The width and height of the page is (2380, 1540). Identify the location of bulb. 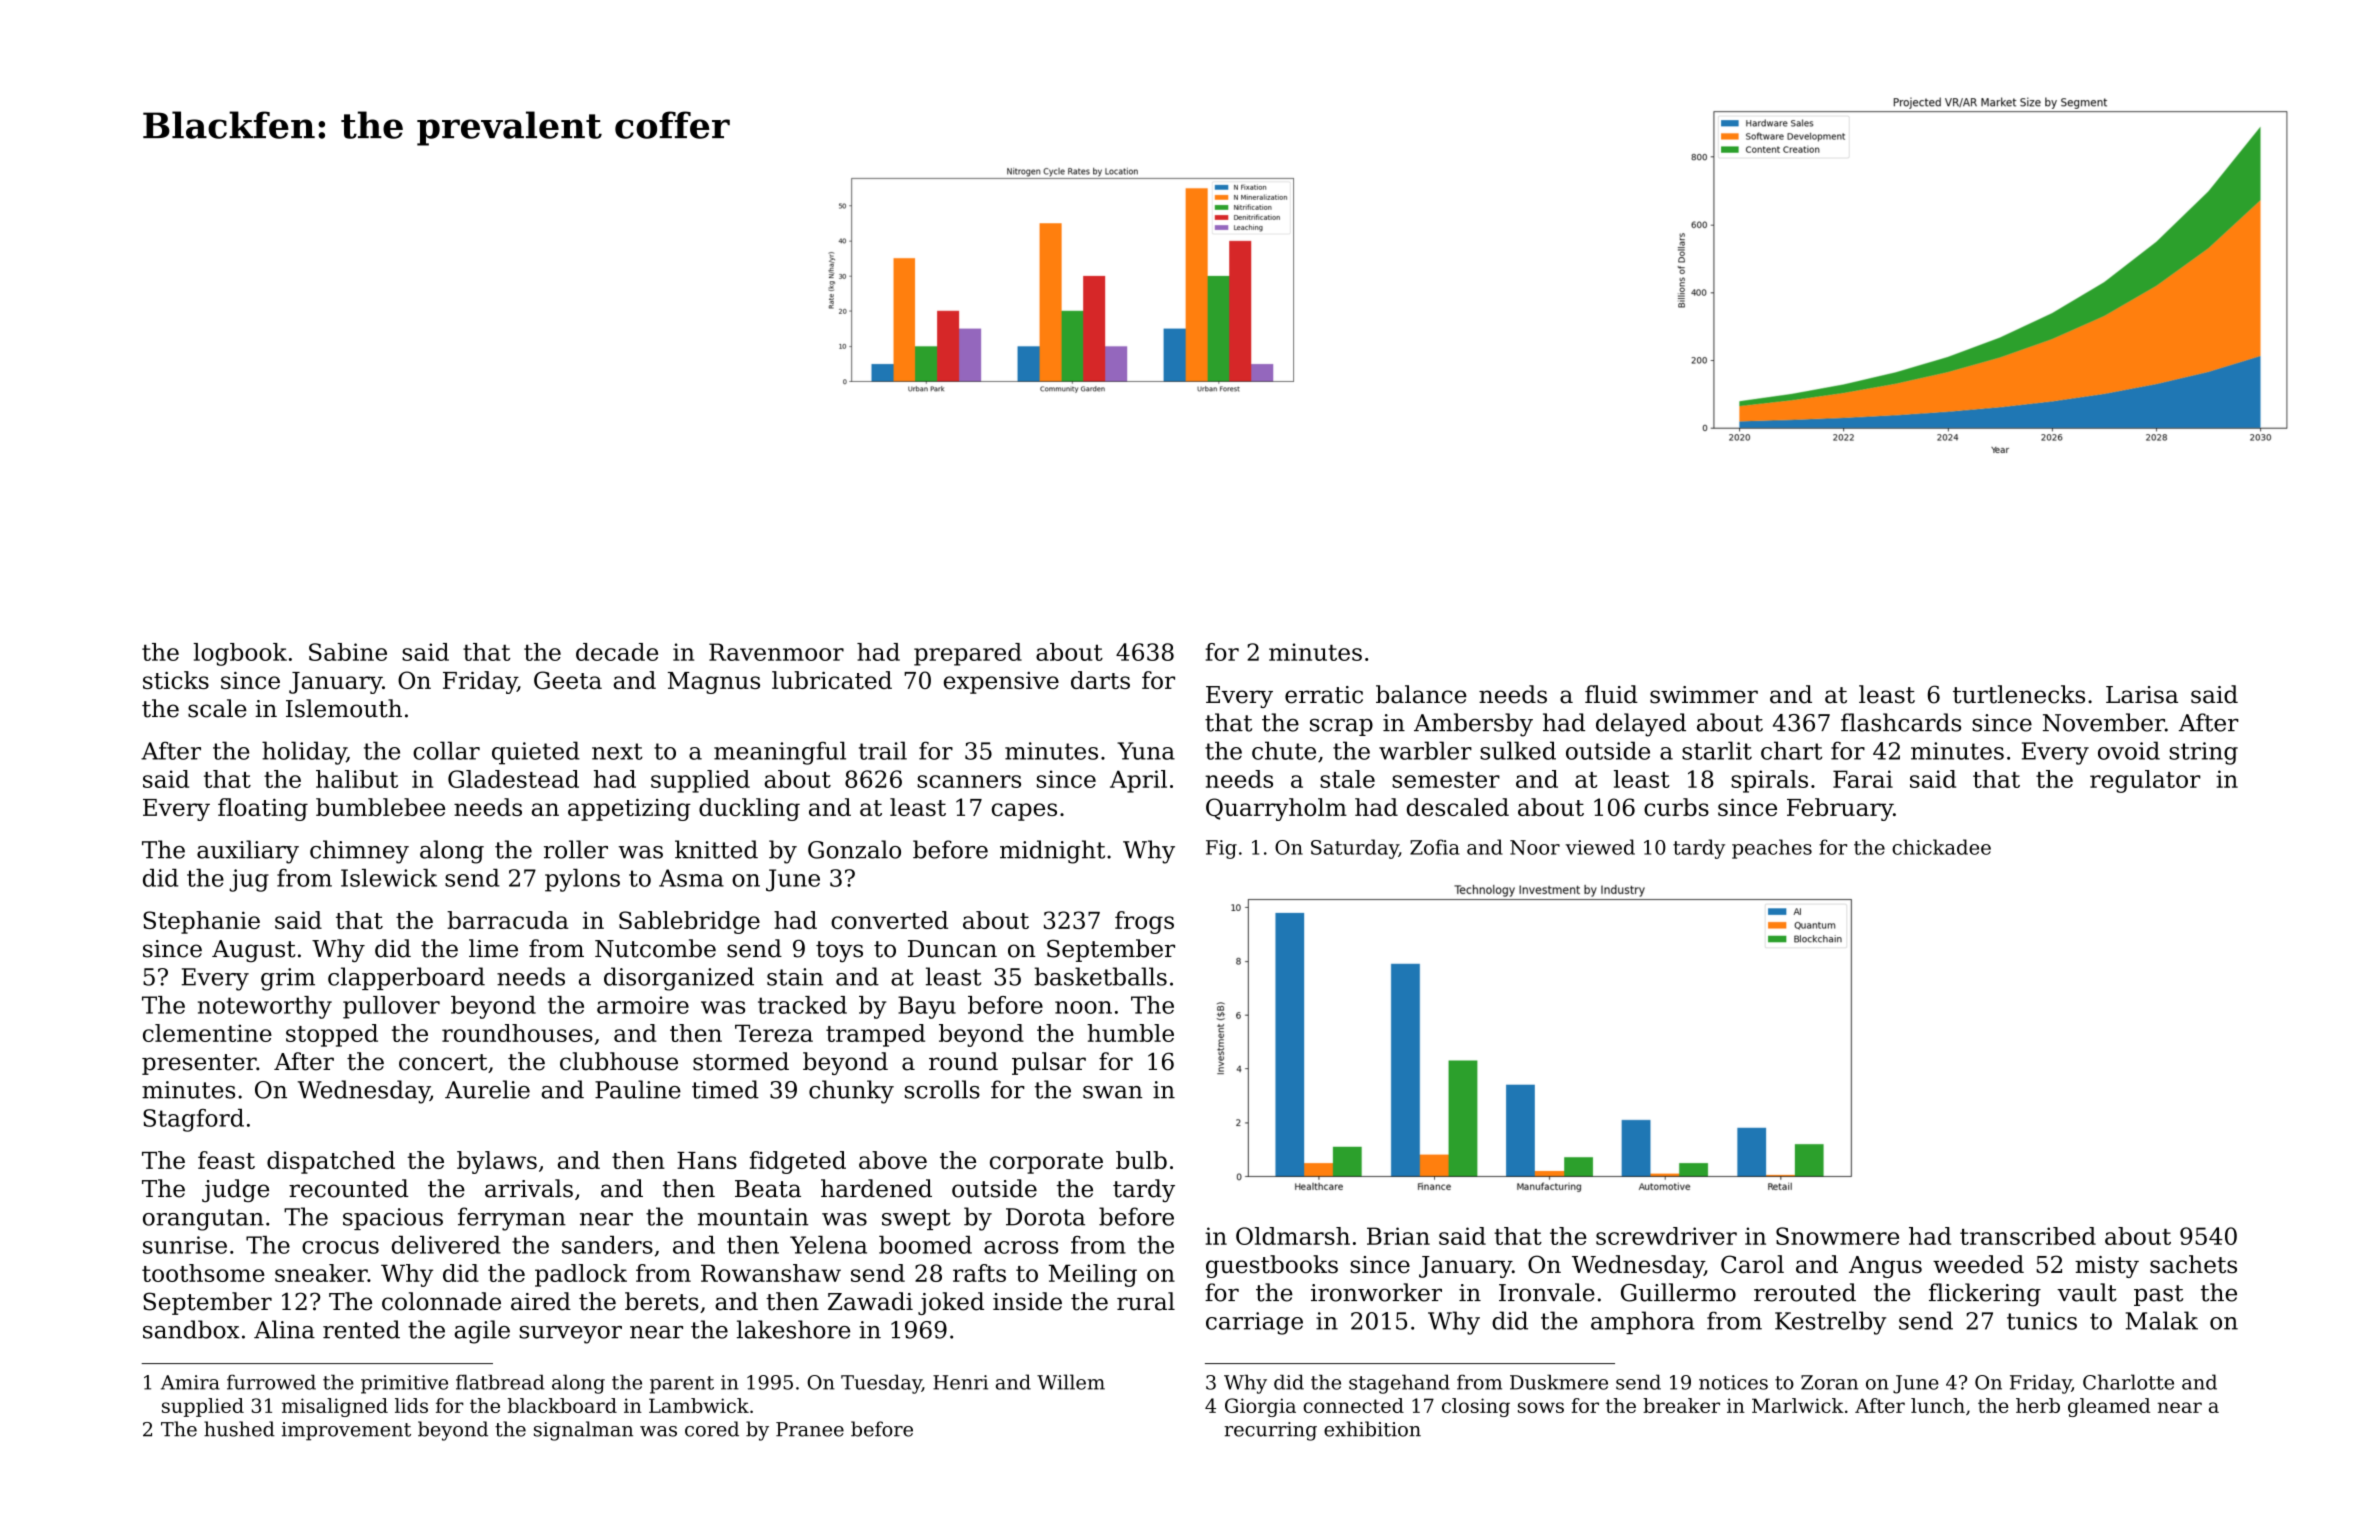
(1141, 1160).
